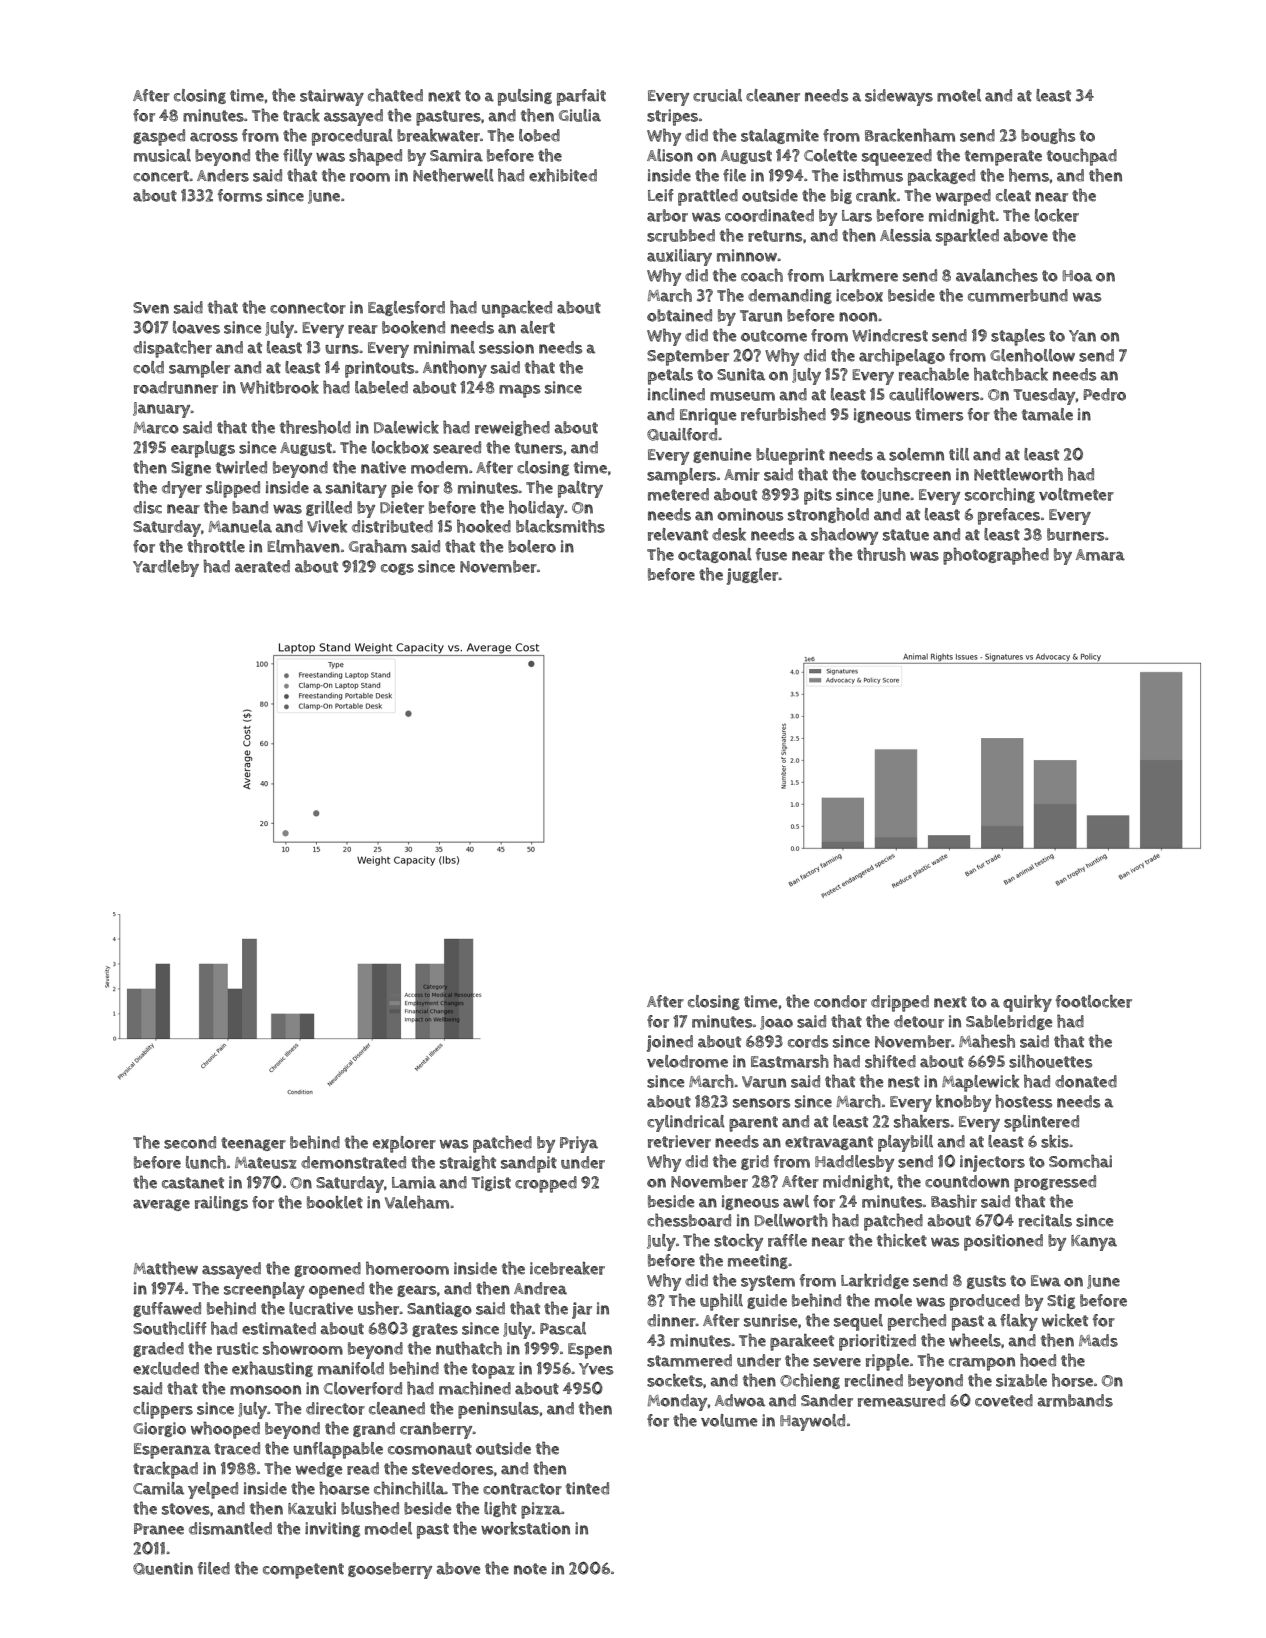 The image size is (1266, 1638). Describe the element at coordinates (1013, 195) in the image. I see `cleat` at that location.
